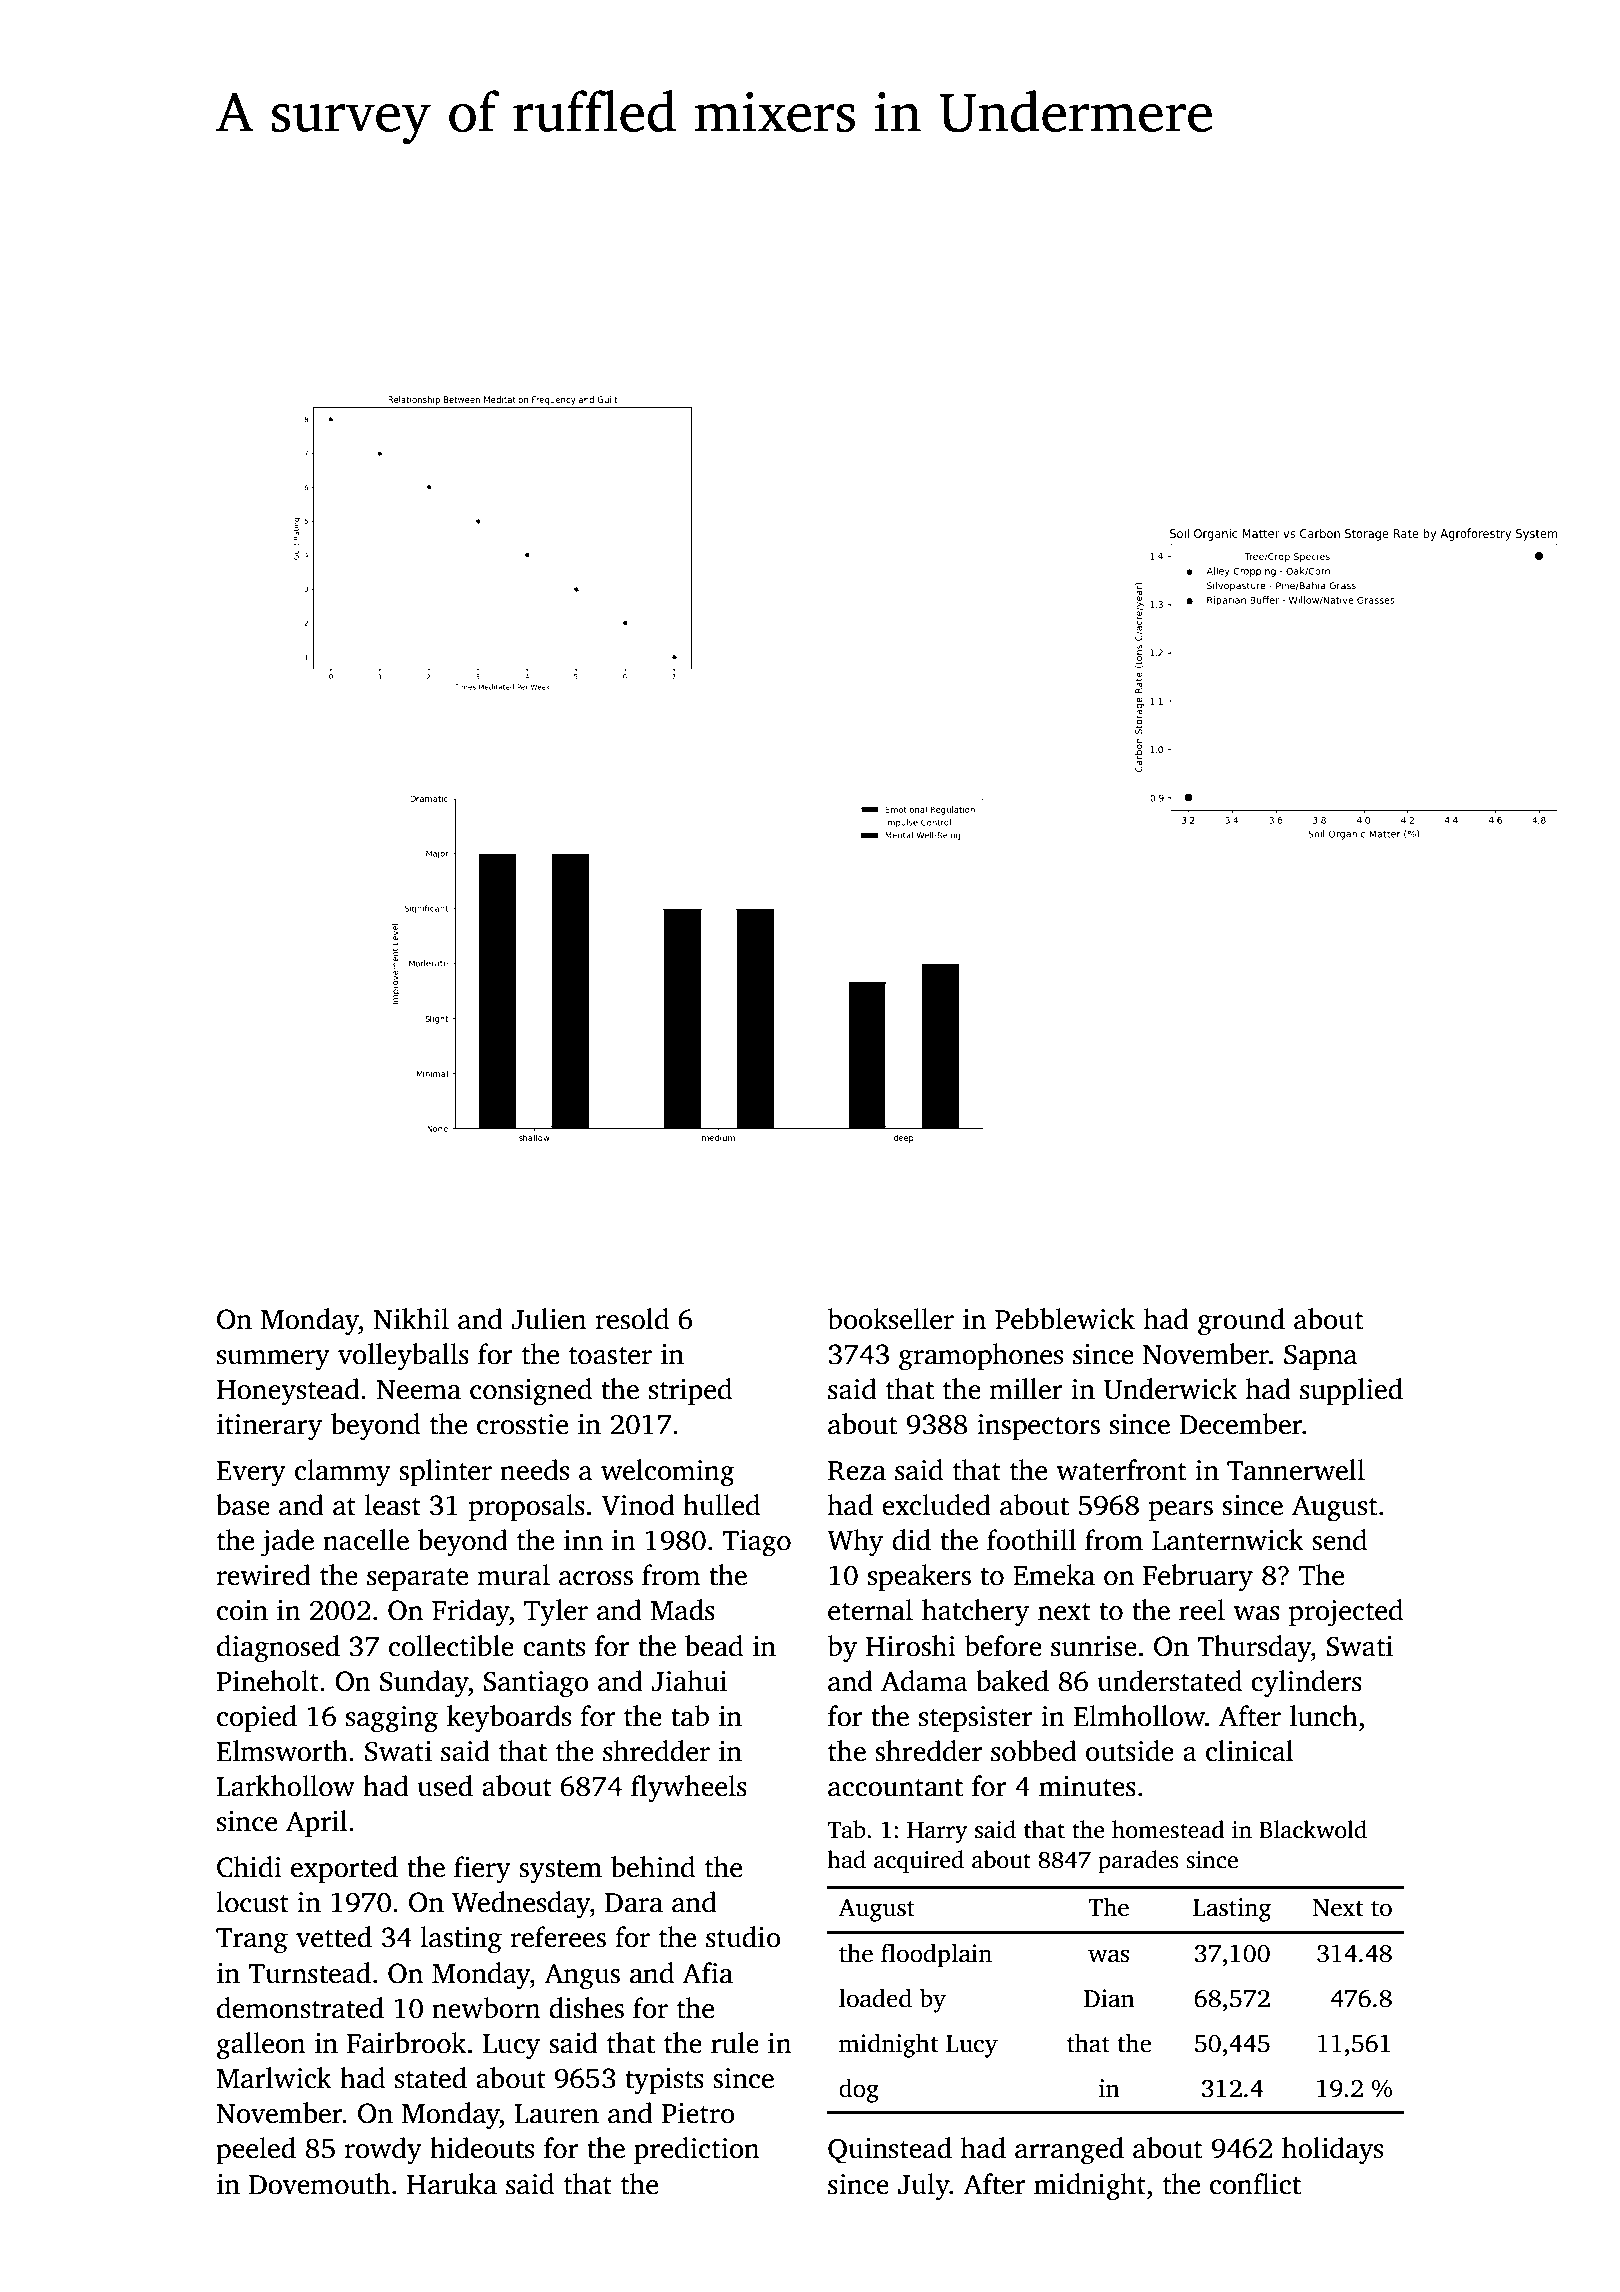  I want to click on crosstie, so click(522, 1424).
